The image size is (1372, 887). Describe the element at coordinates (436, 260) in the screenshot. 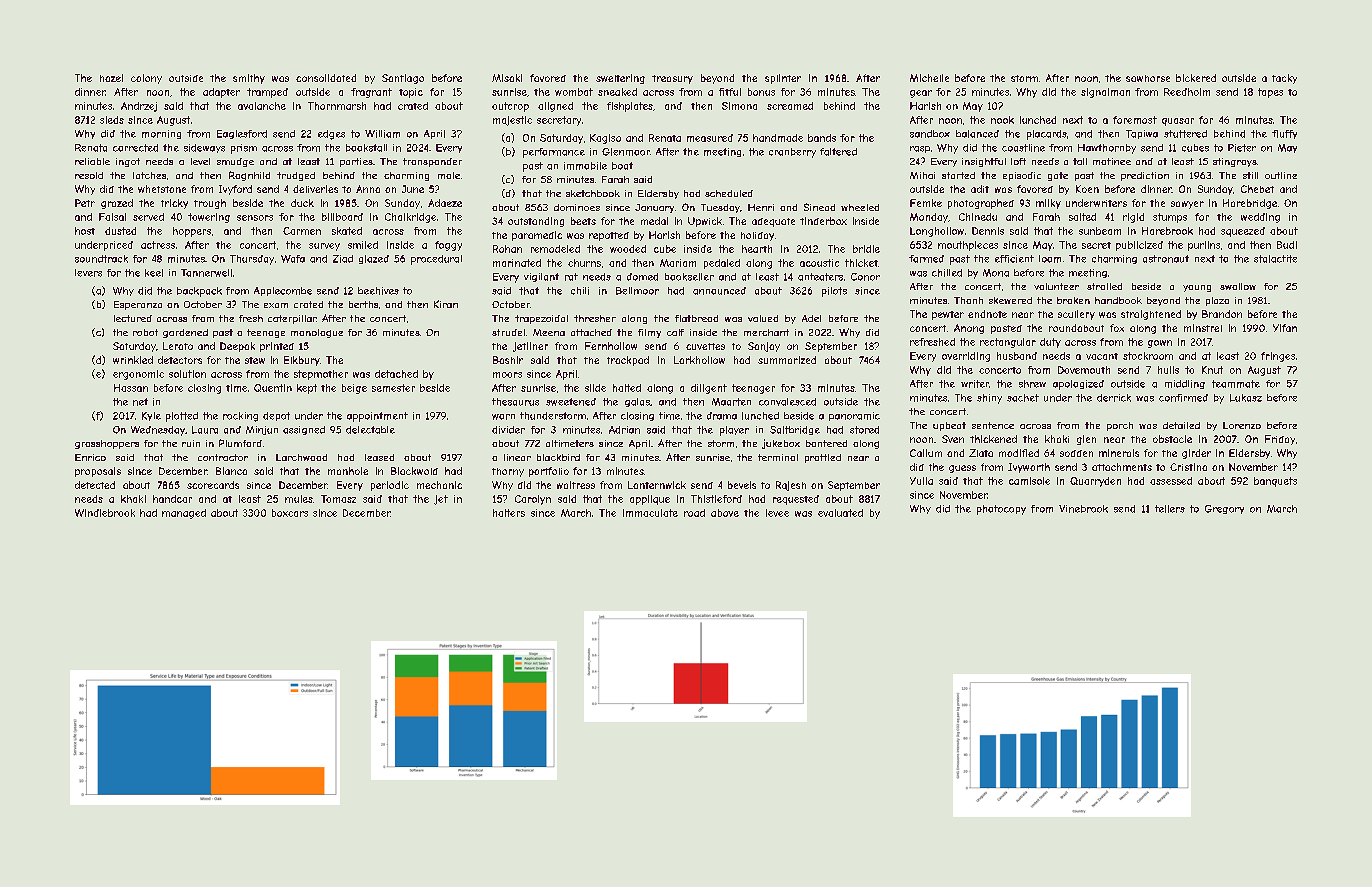

I see `procedural` at that location.
